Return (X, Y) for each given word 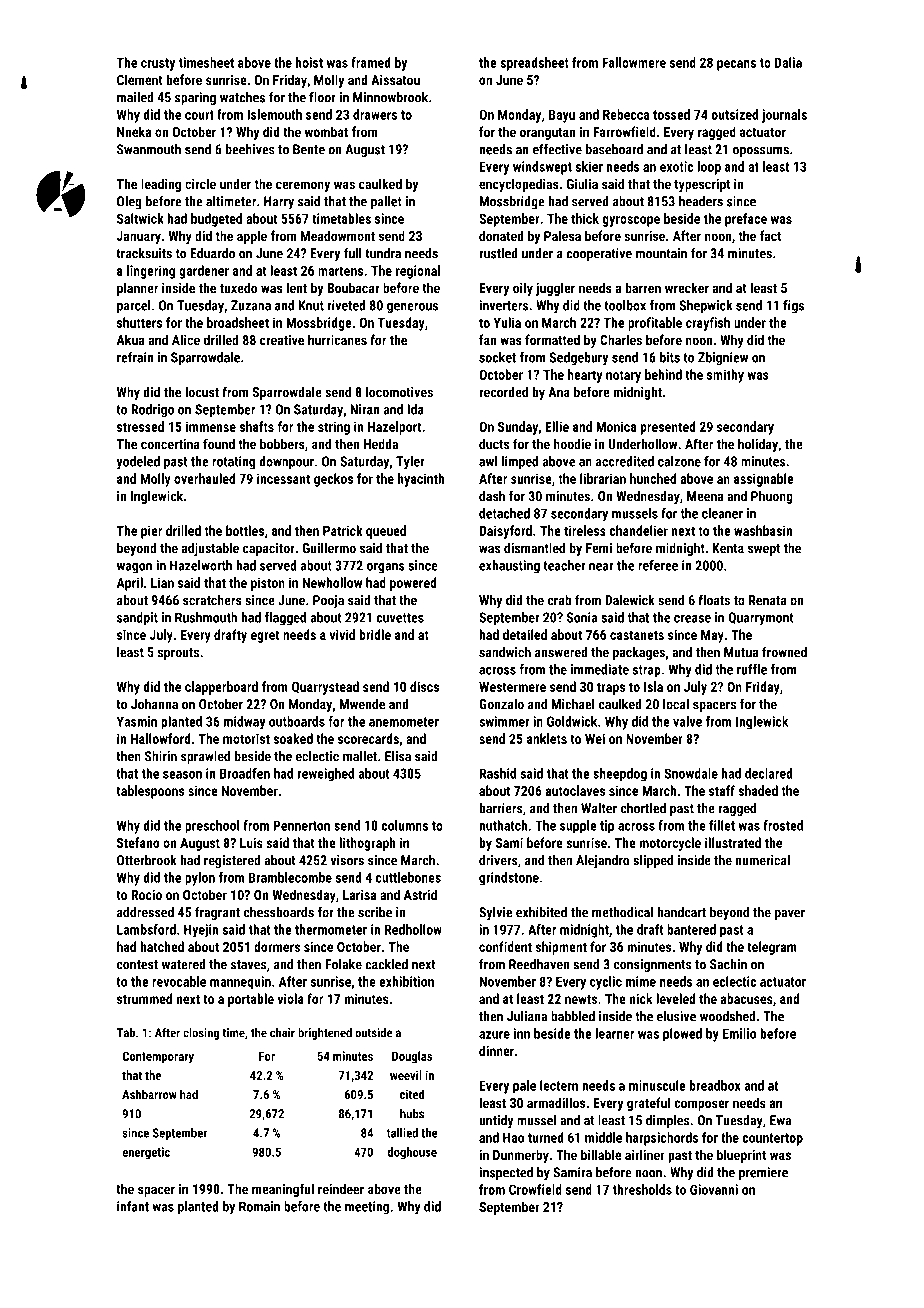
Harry (279, 203)
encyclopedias (519, 185)
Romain (259, 1206)
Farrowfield (624, 131)
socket (497, 357)
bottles (245, 530)
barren (643, 287)
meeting (367, 1208)
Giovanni (714, 1189)
